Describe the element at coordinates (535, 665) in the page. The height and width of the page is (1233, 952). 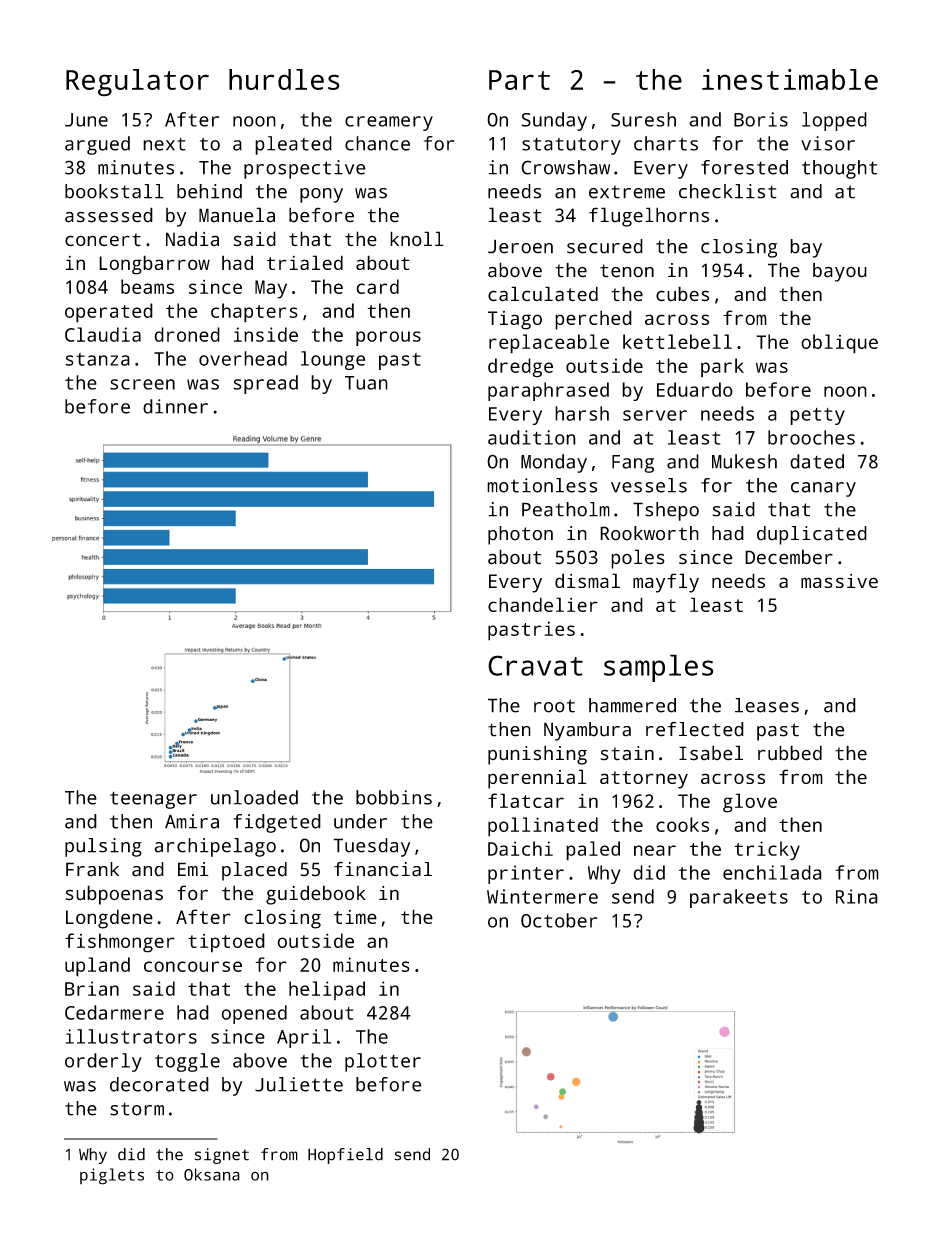
I see `Cravat` at that location.
